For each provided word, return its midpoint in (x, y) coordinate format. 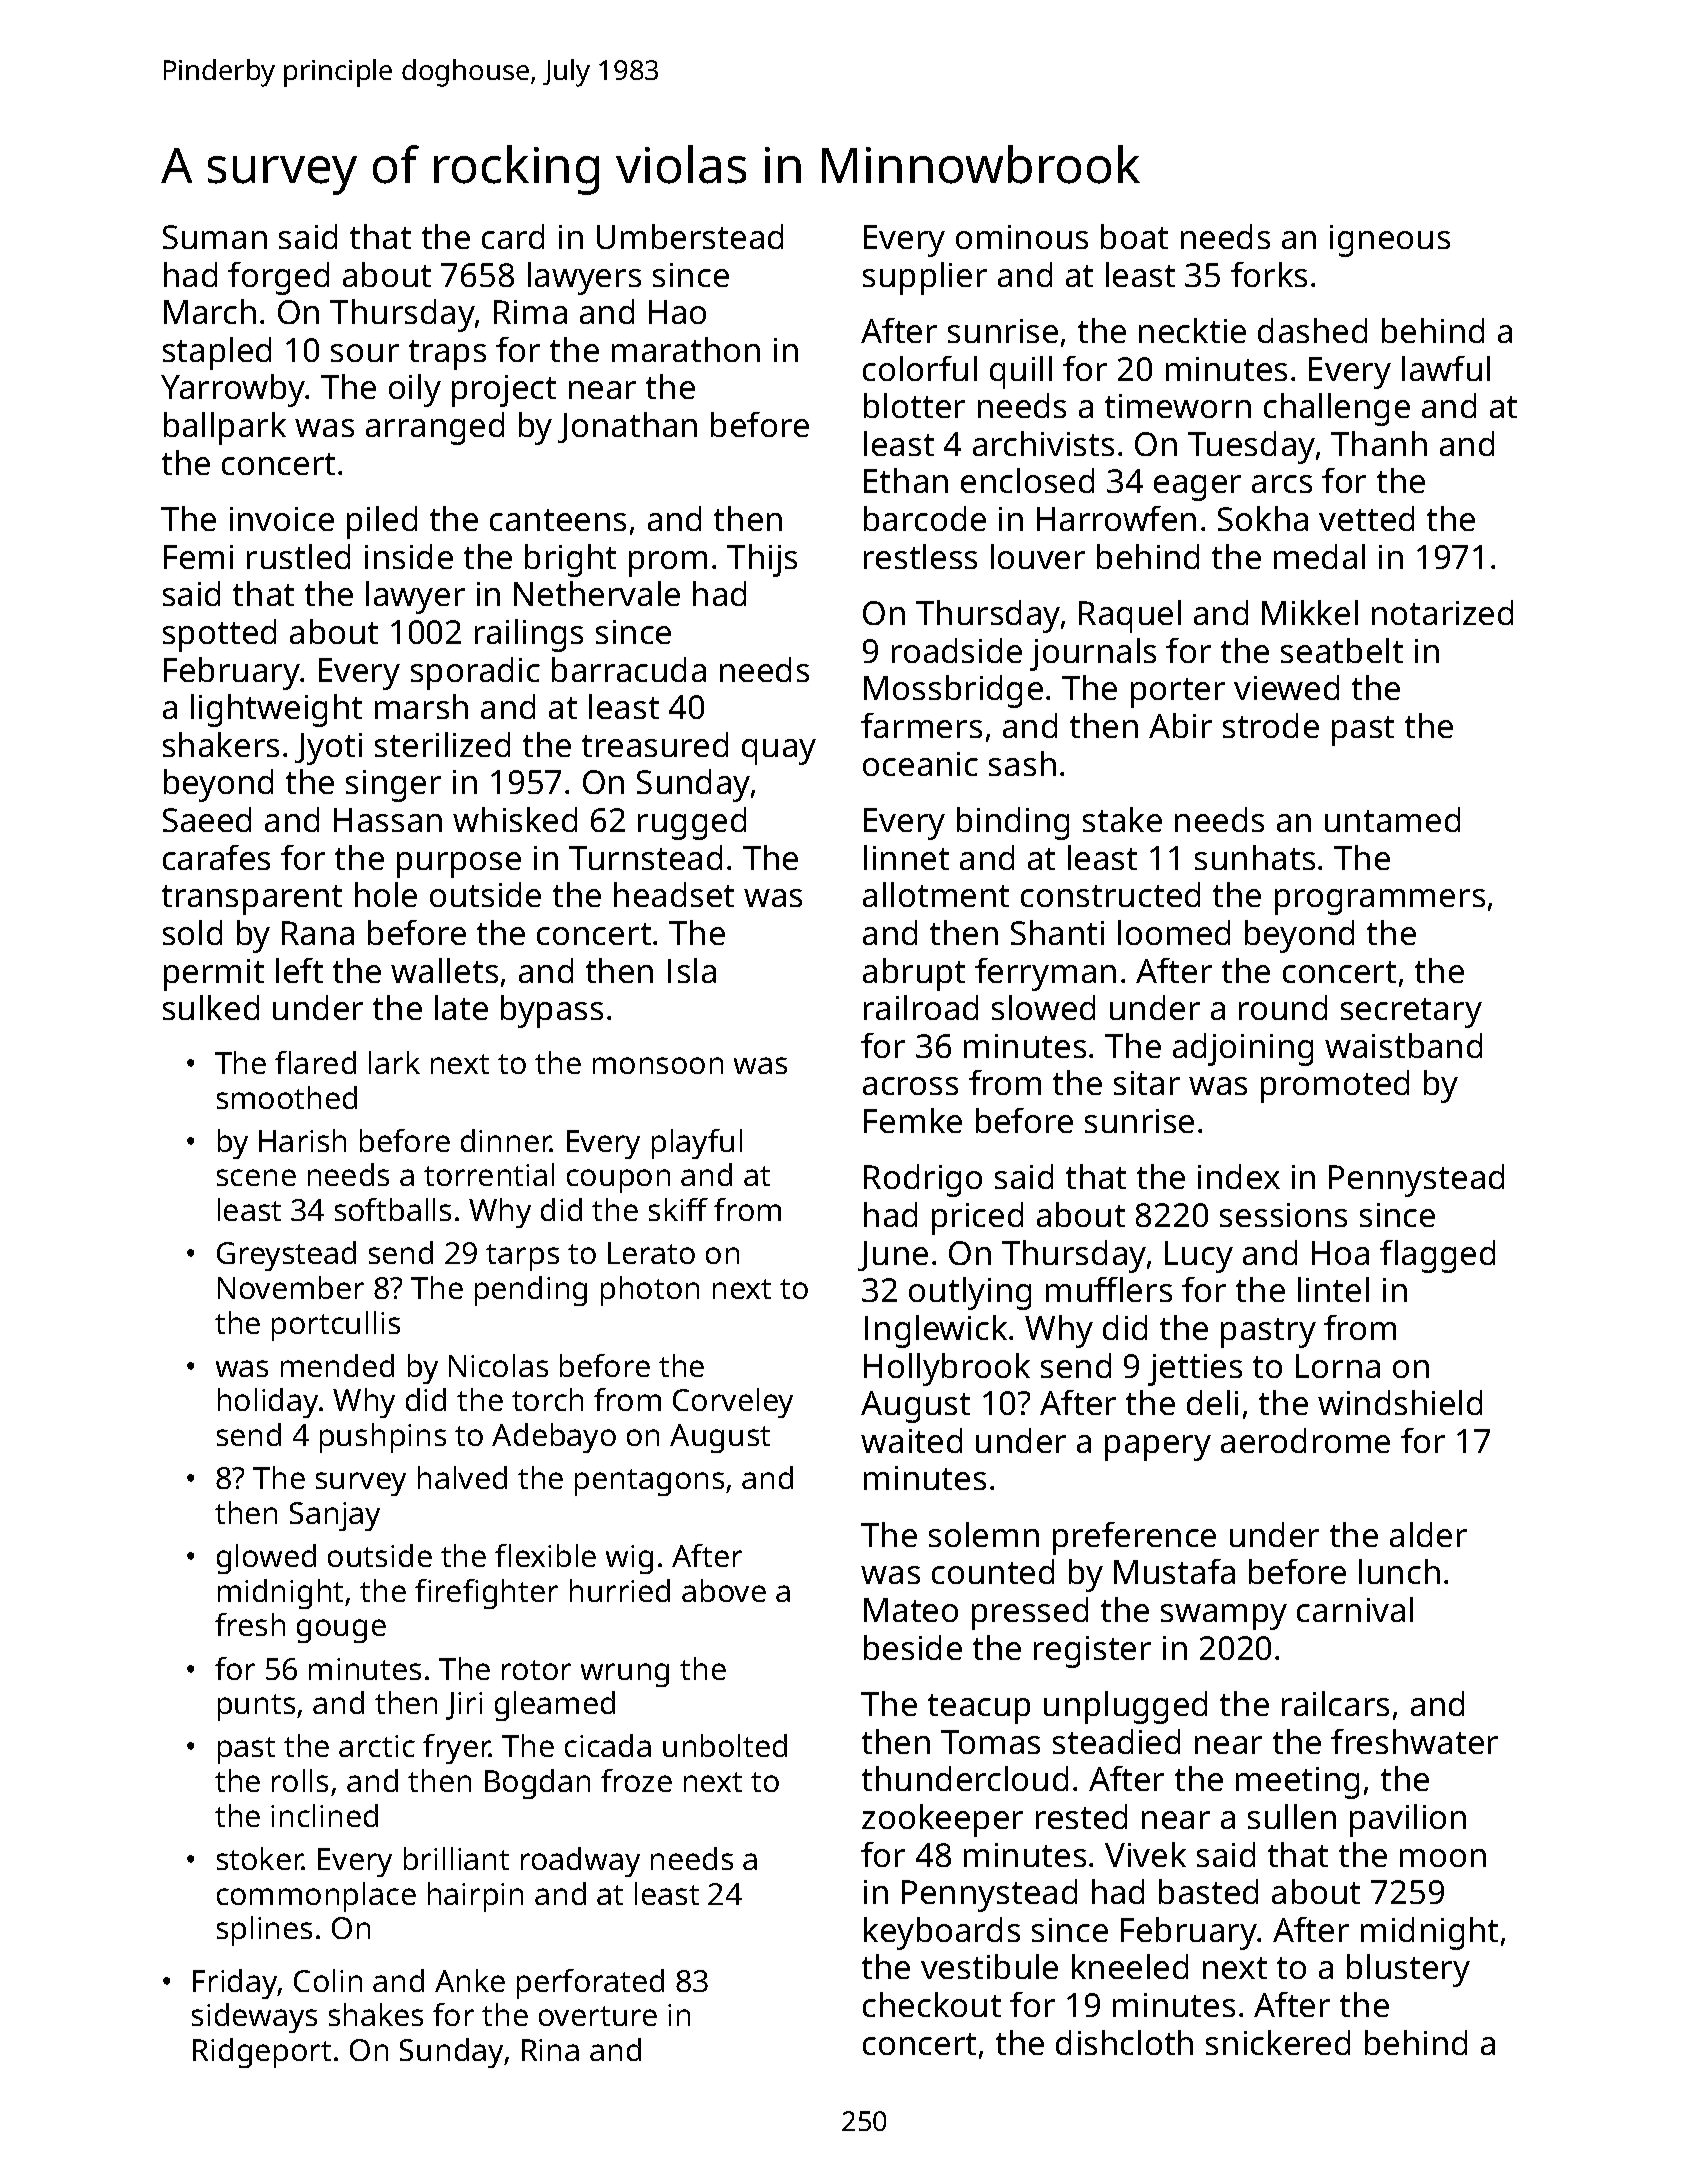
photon (650, 1291)
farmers (921, 725)
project (504, 391)
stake (1122, 819)
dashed (1312, 330)
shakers (221, 744)
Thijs (762, 560)
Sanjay (335, 1516)
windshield (1400, 1402)
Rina (550, 2050)
